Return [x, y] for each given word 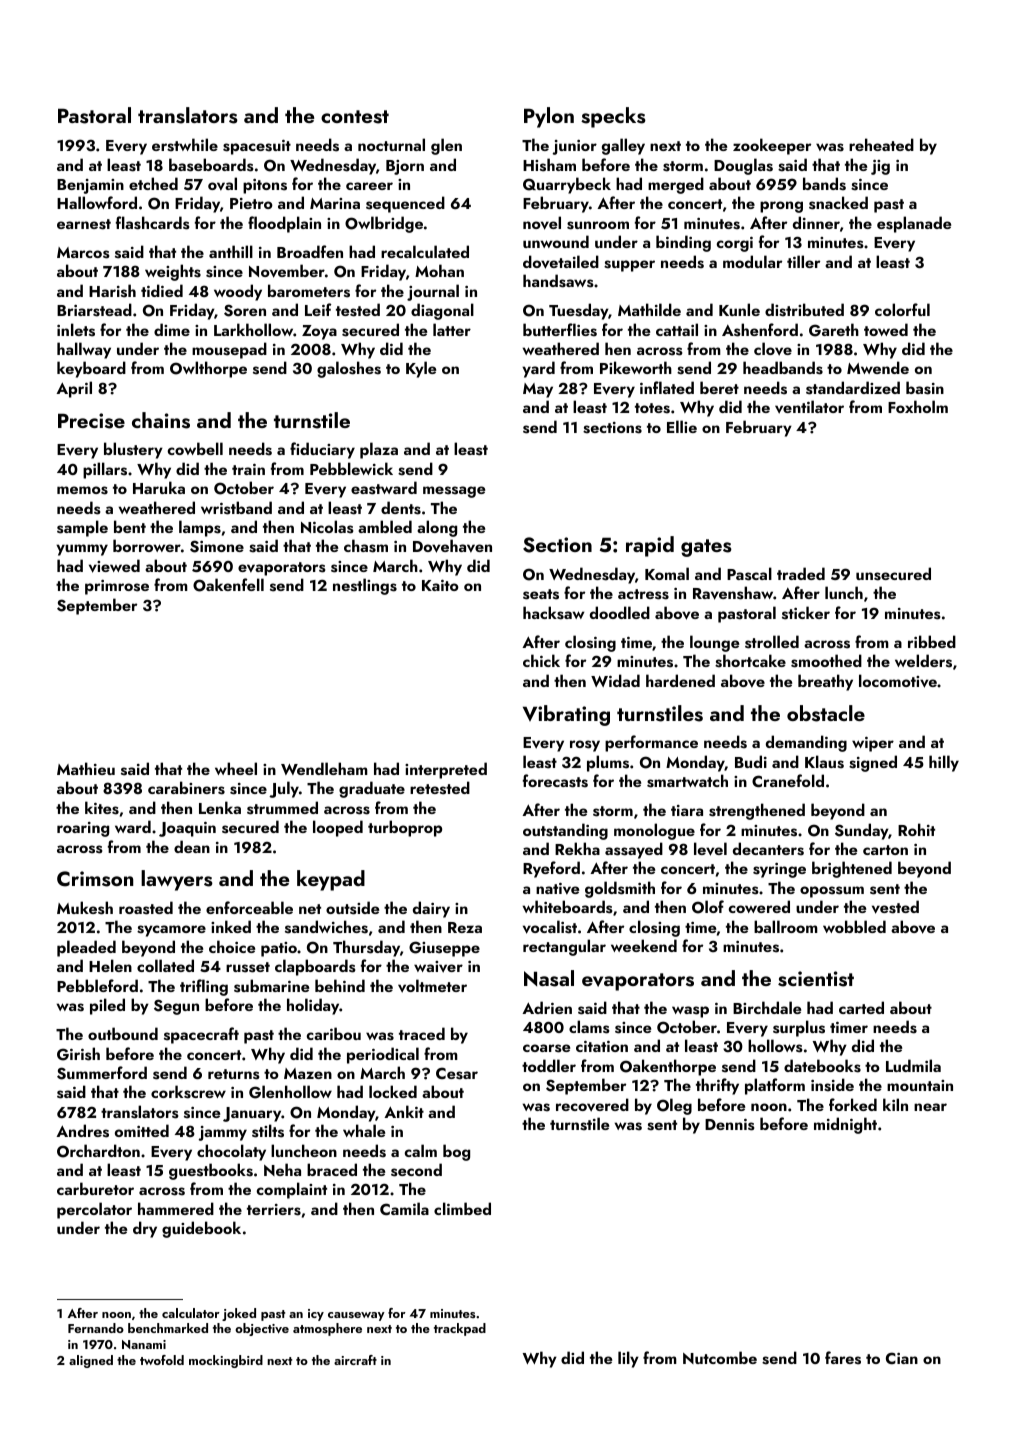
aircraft [355, 1360]
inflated [667, 387]
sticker [806, 613]
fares [843, 1358]
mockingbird [226, 1361]
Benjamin [90, 186]
